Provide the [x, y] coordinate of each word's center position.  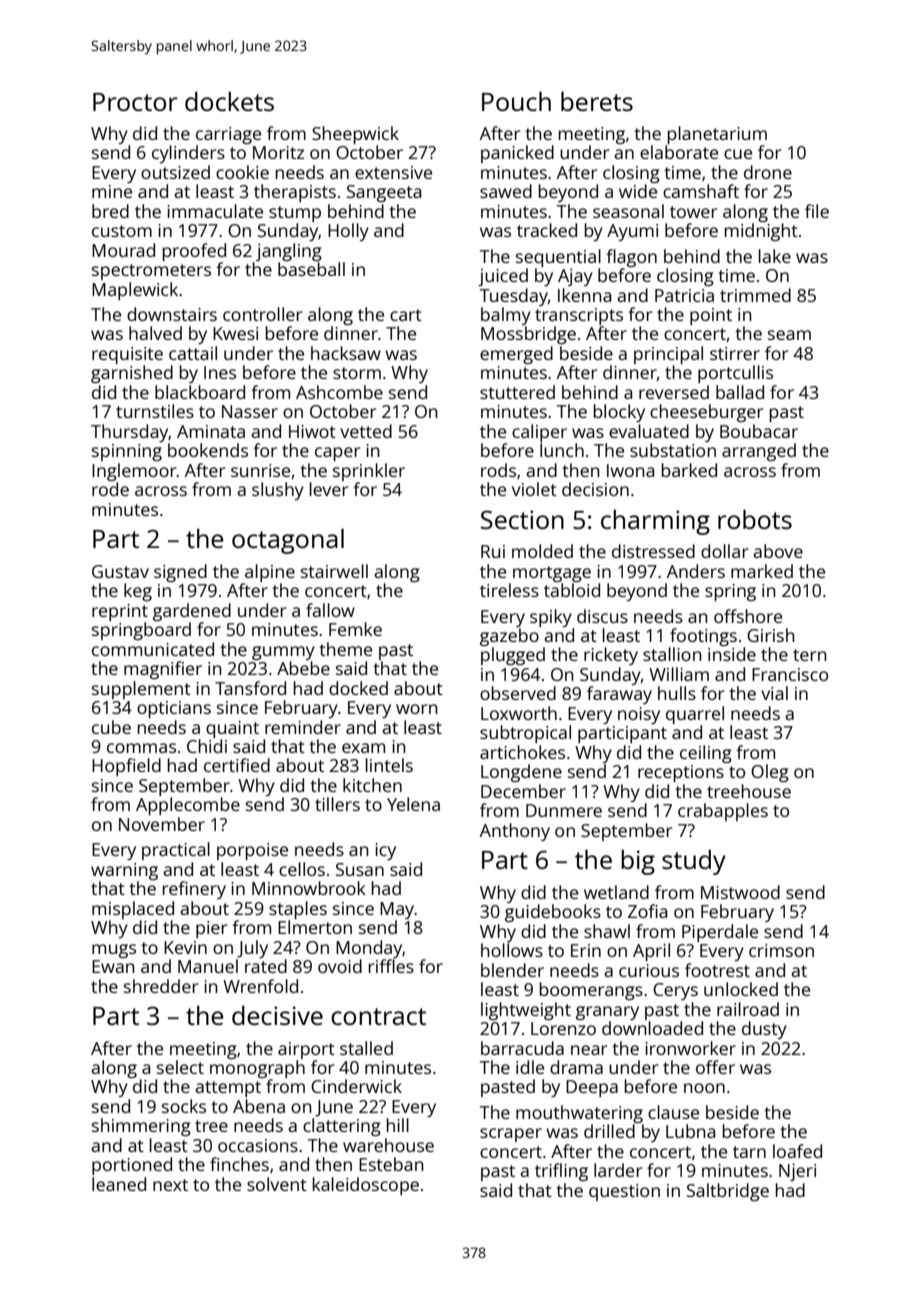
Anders [696, 571]
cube [111, 727]
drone [768, 172]
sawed [506, 191]
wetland [616, 892]
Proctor [135, 102]
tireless [509, 590]
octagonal [288, 541]
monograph [257, 1069]
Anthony [515, 832]
